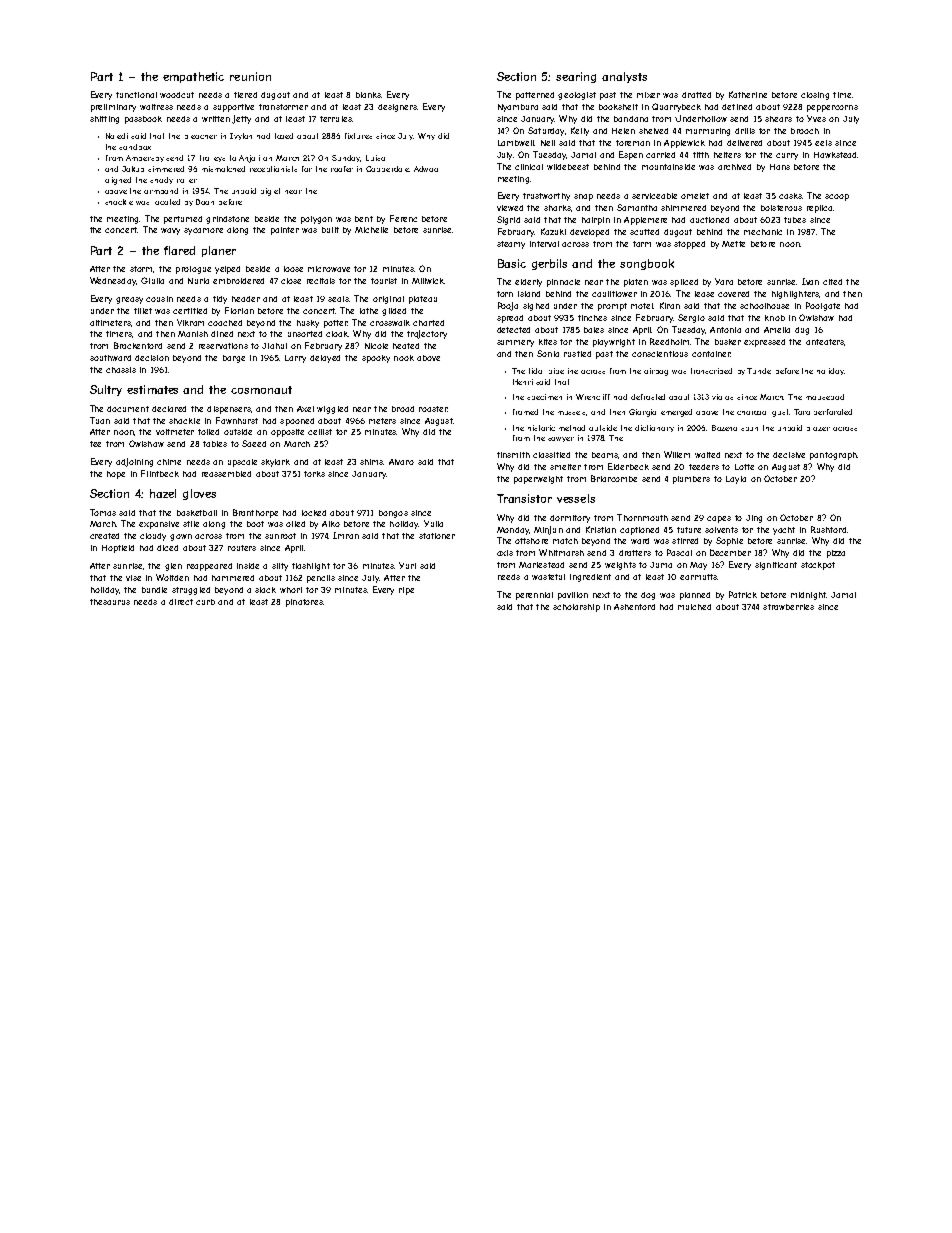  What do you see at coordinates (397, 108) in the screenshot?
I see `designers` at bounding box center [397, 108].
